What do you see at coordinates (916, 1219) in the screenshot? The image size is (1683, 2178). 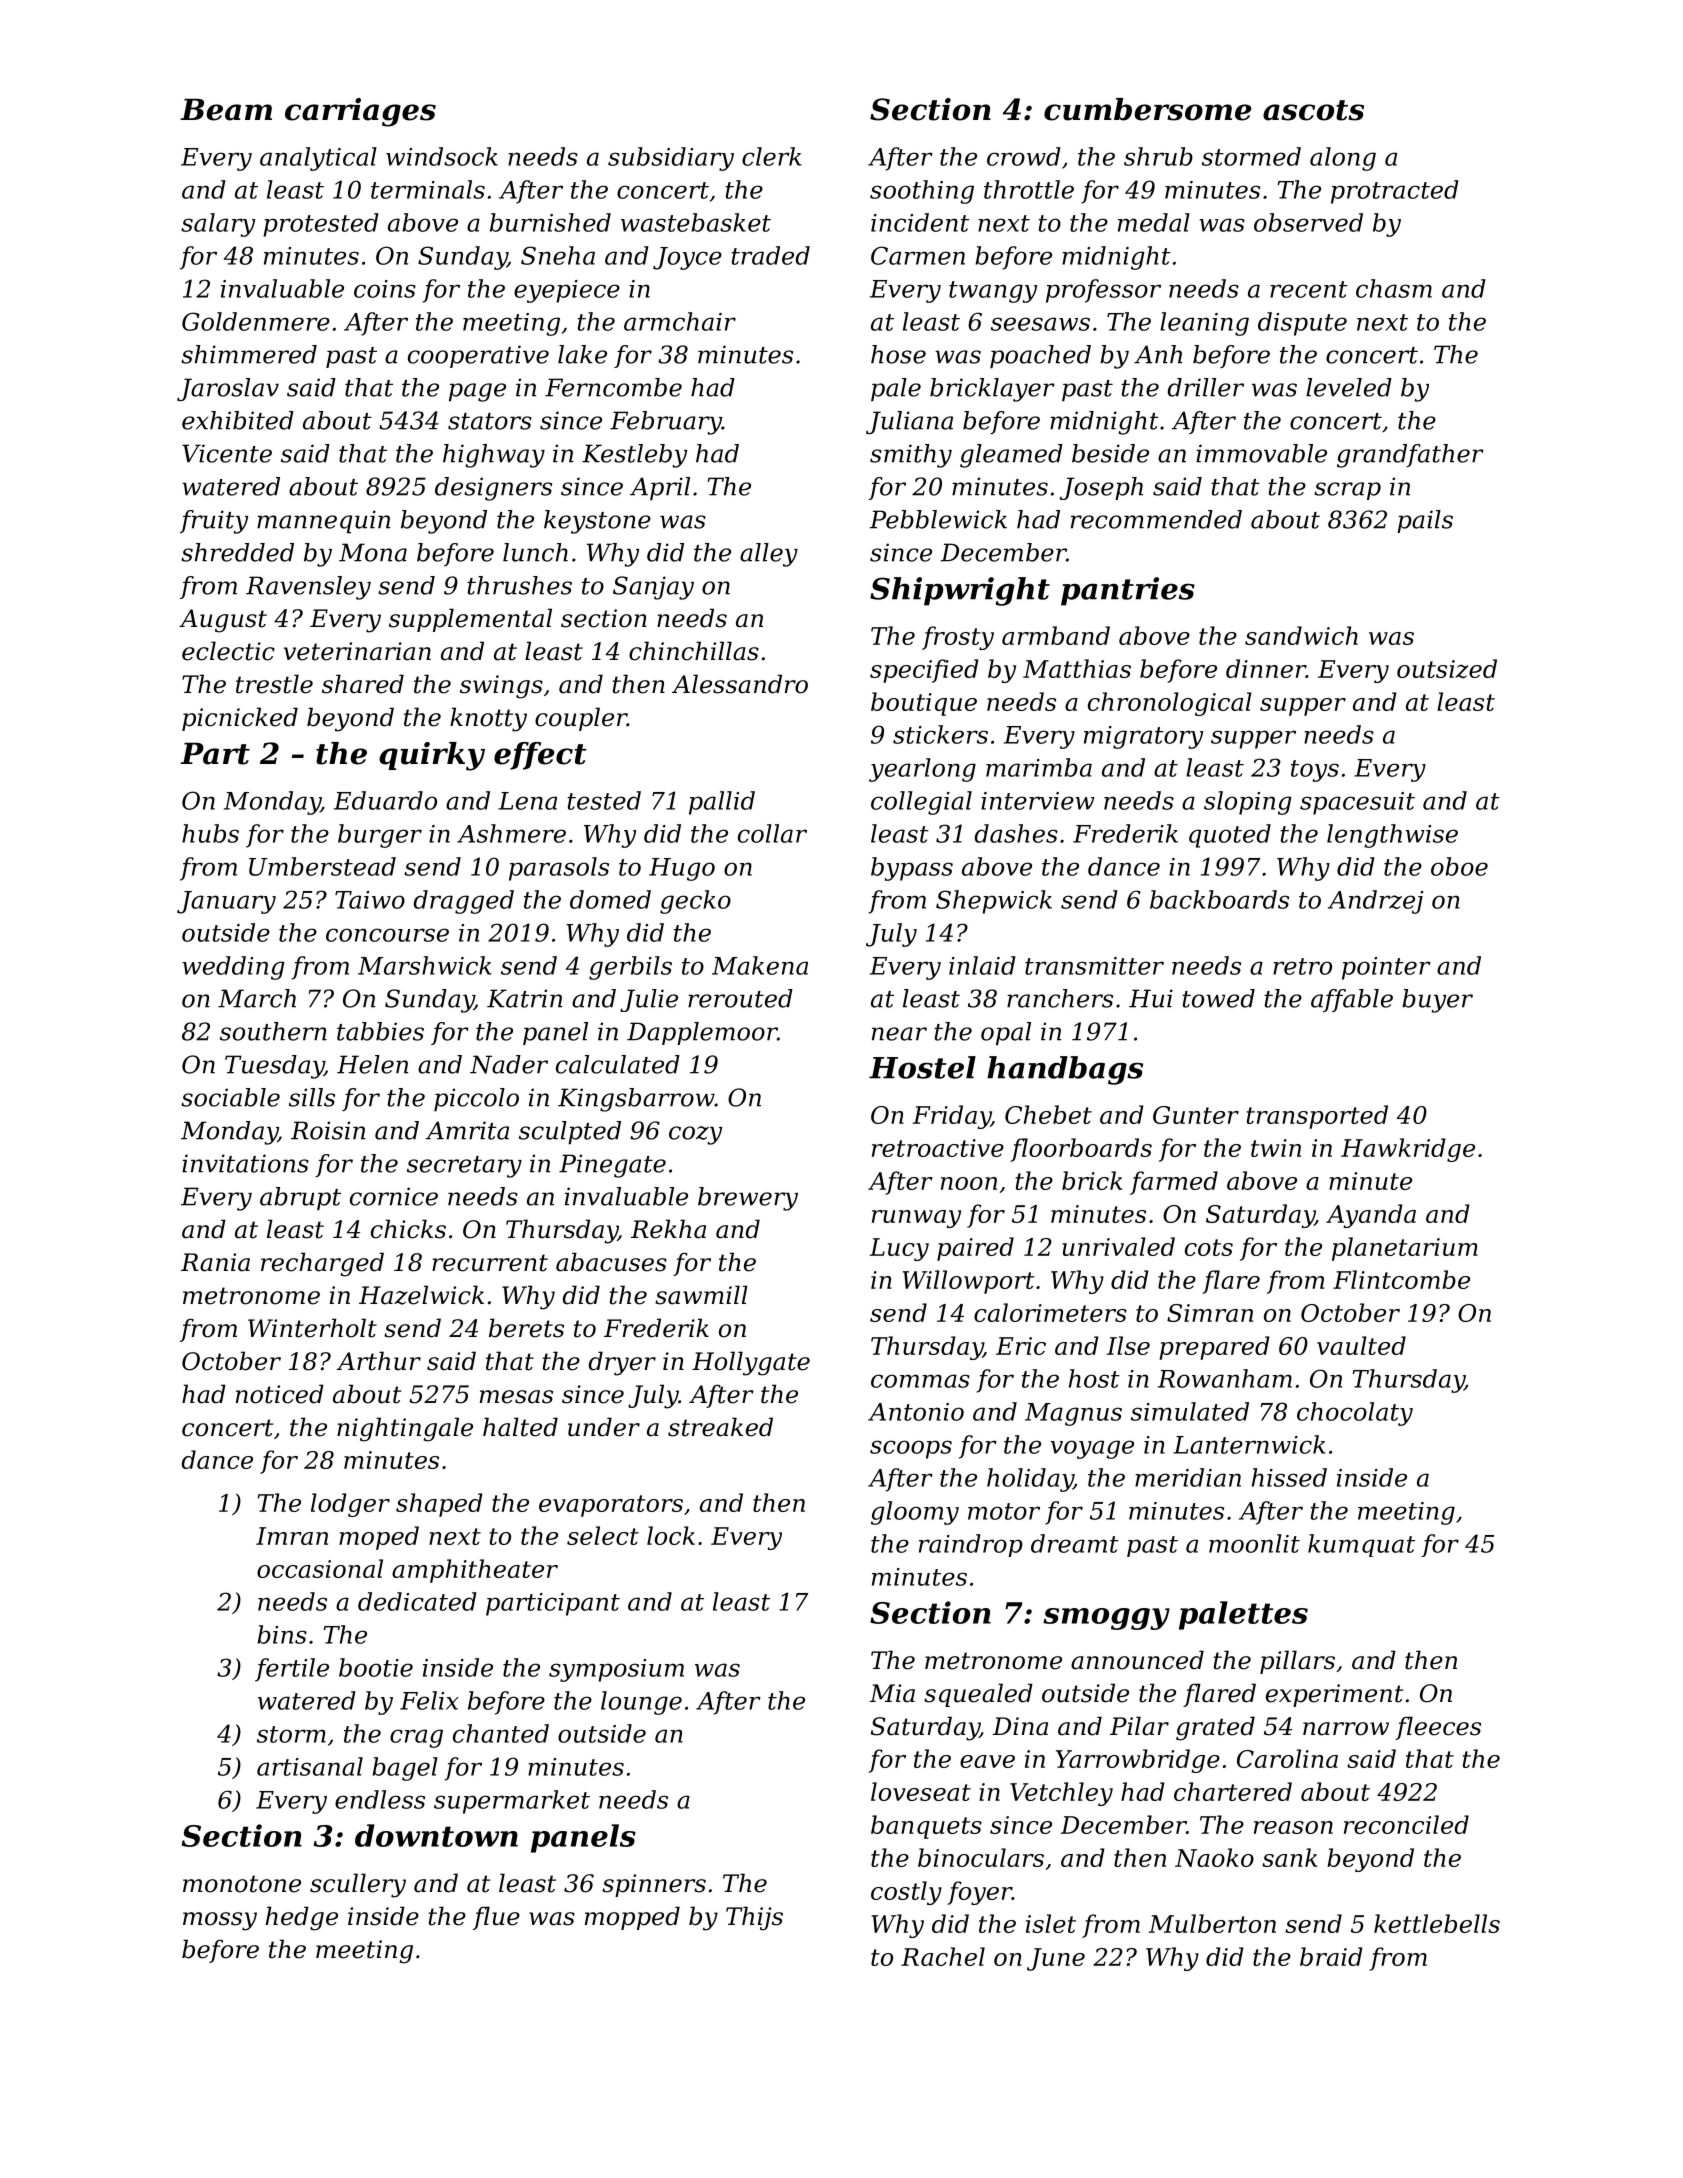 I see `runway` at bounding box center [916, 1219].
